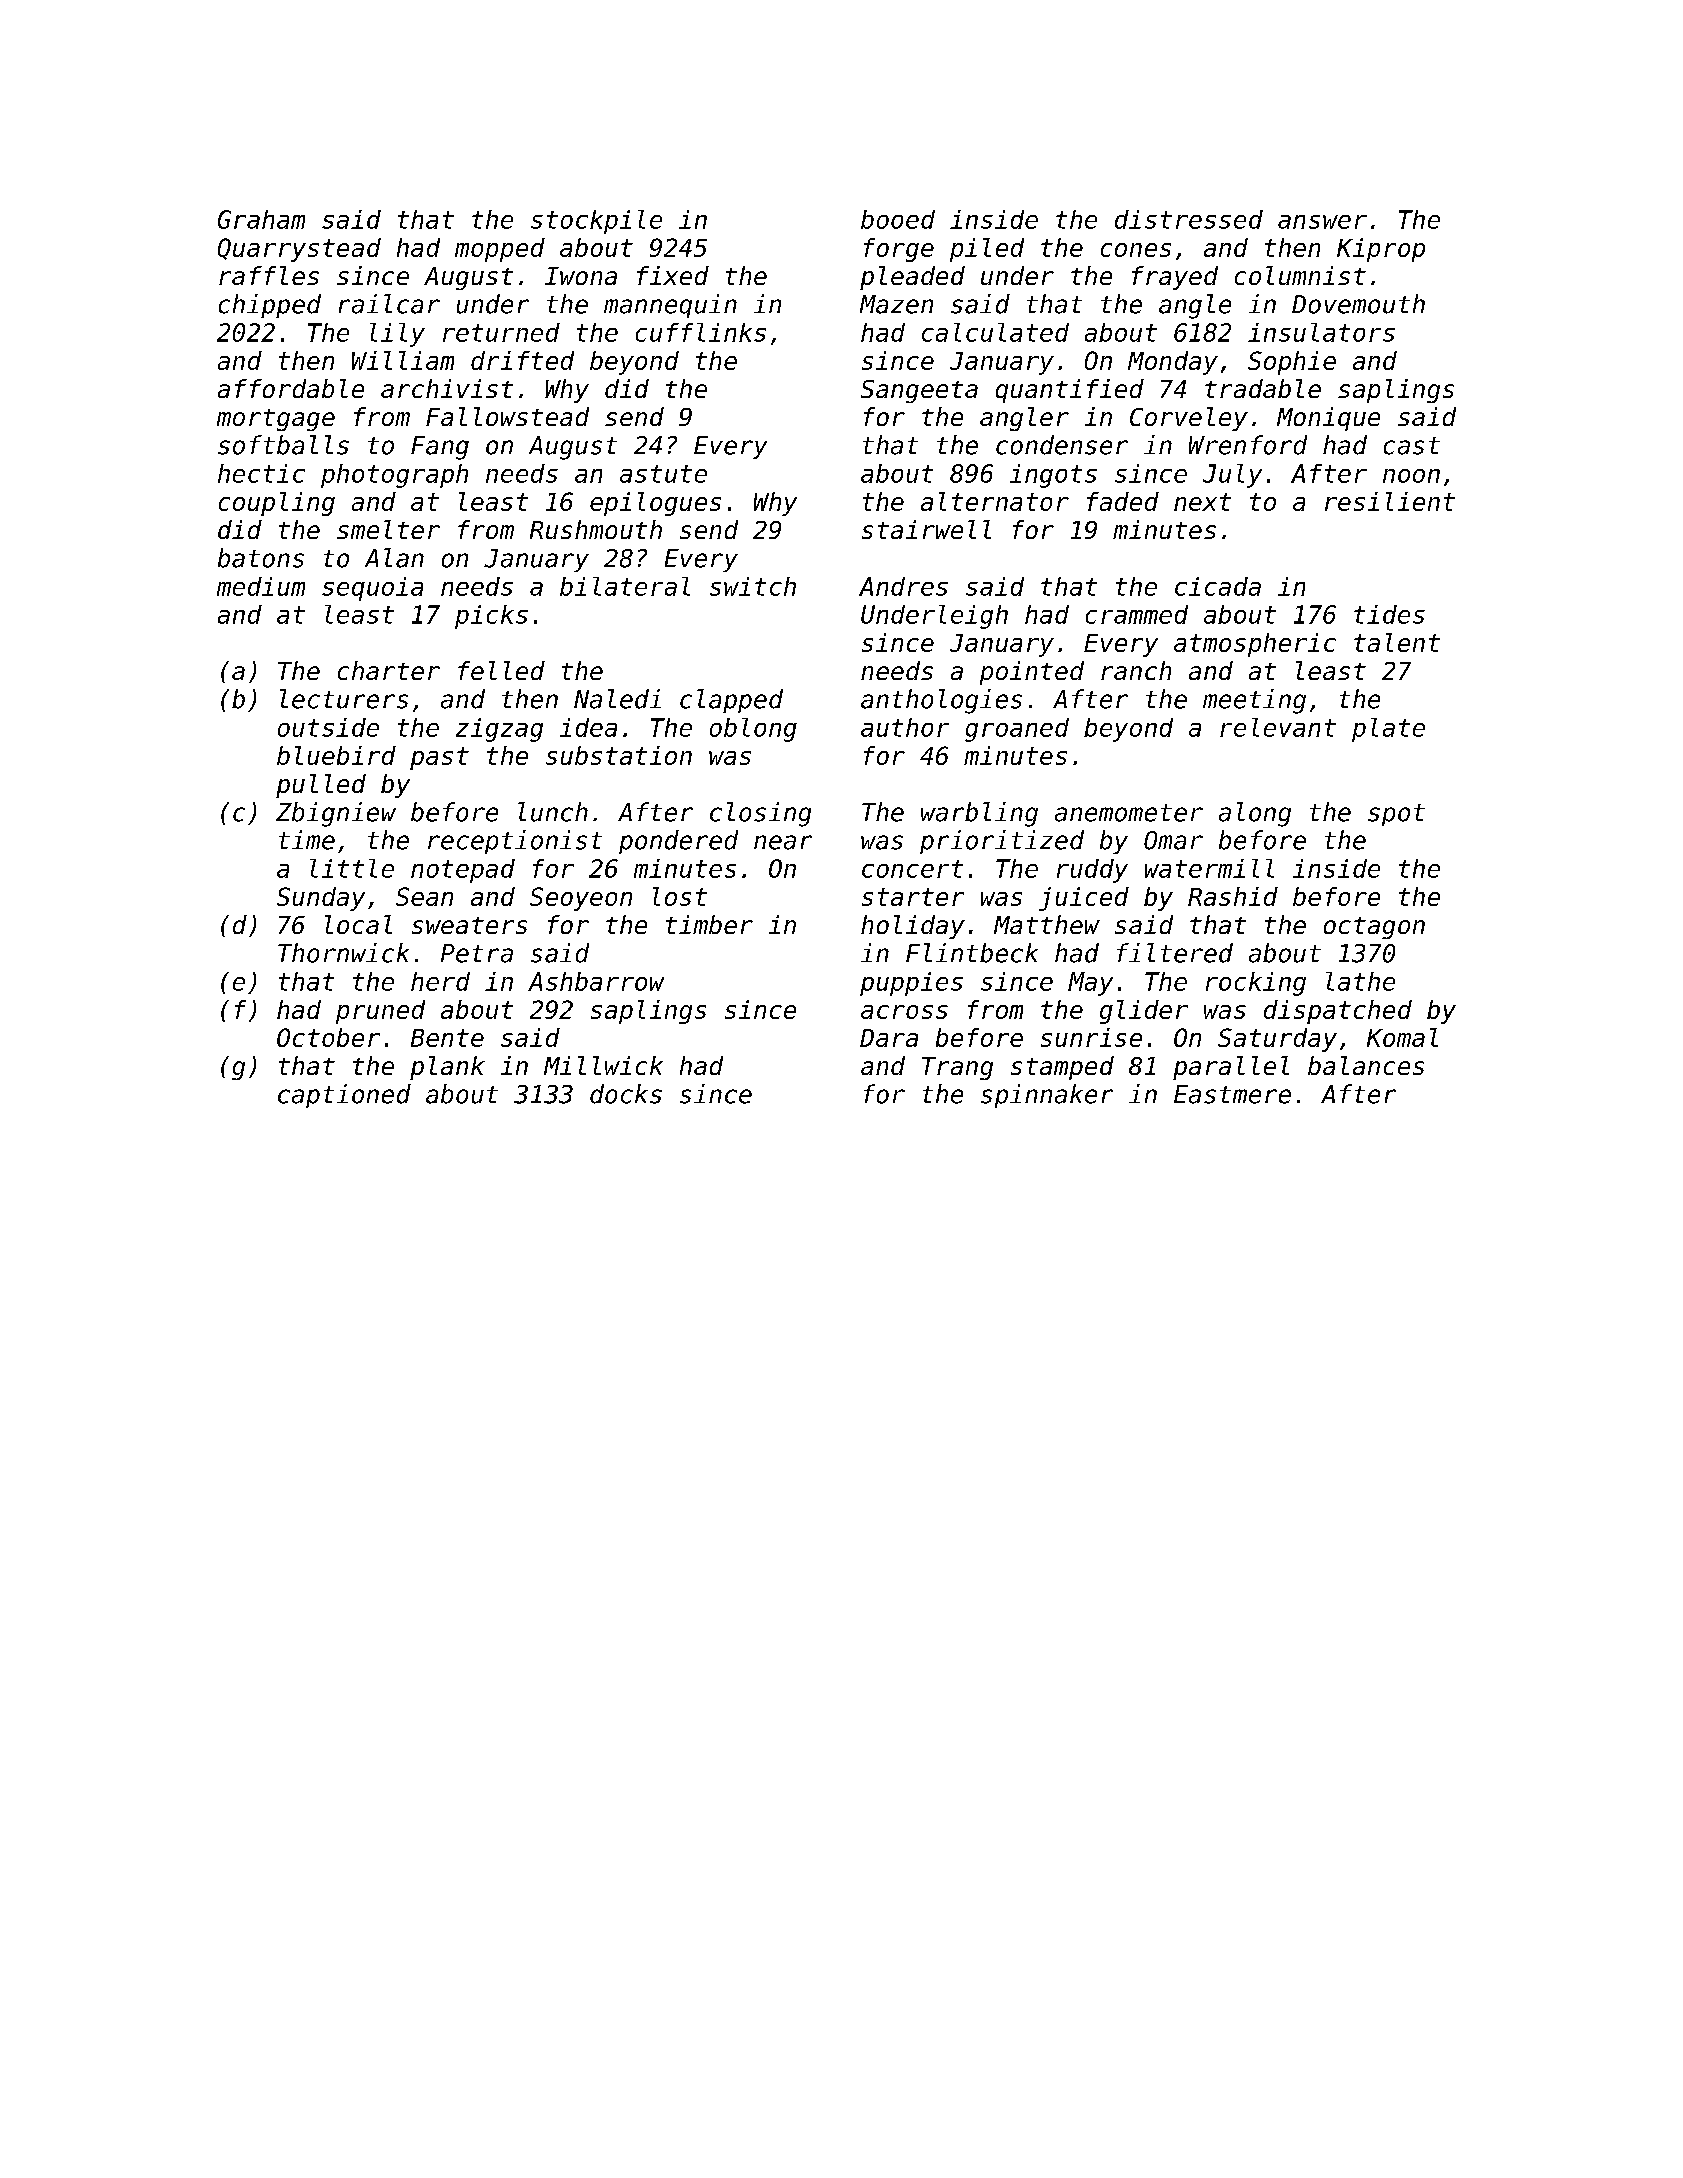 This page has width=1683, height=2178. Describe the element at coordinates (328, 727) in the page. I see `outside` at that location.
